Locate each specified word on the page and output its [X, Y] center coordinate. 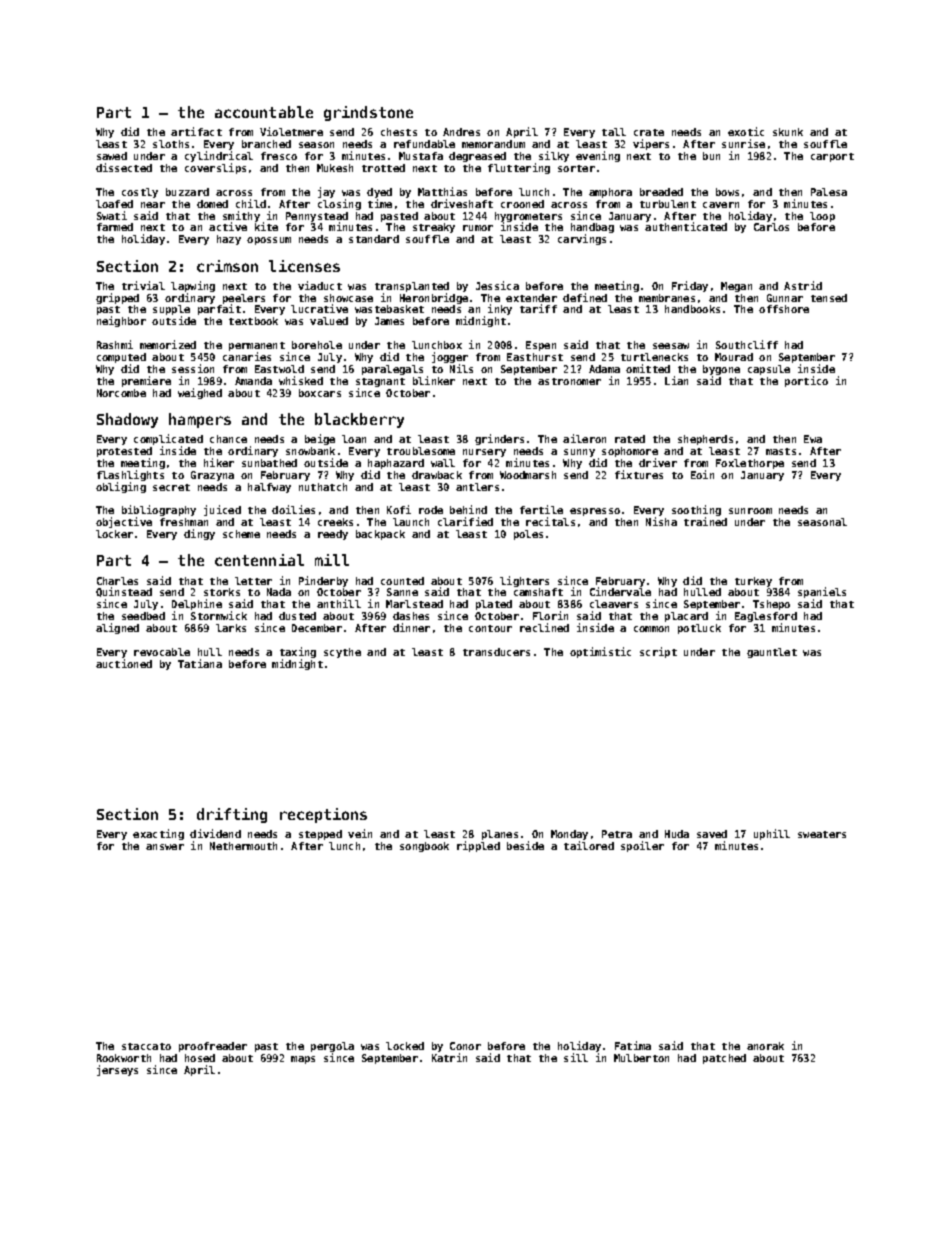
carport [832, 157]
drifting [232, 815]
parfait [219, 309]
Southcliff [747, 344]
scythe [342, 653]
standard [374, 239]
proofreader [213, 1047]
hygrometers [528, 217]
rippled [478, 846]
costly [140, 193]
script [658, 652]
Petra [617, 834]
